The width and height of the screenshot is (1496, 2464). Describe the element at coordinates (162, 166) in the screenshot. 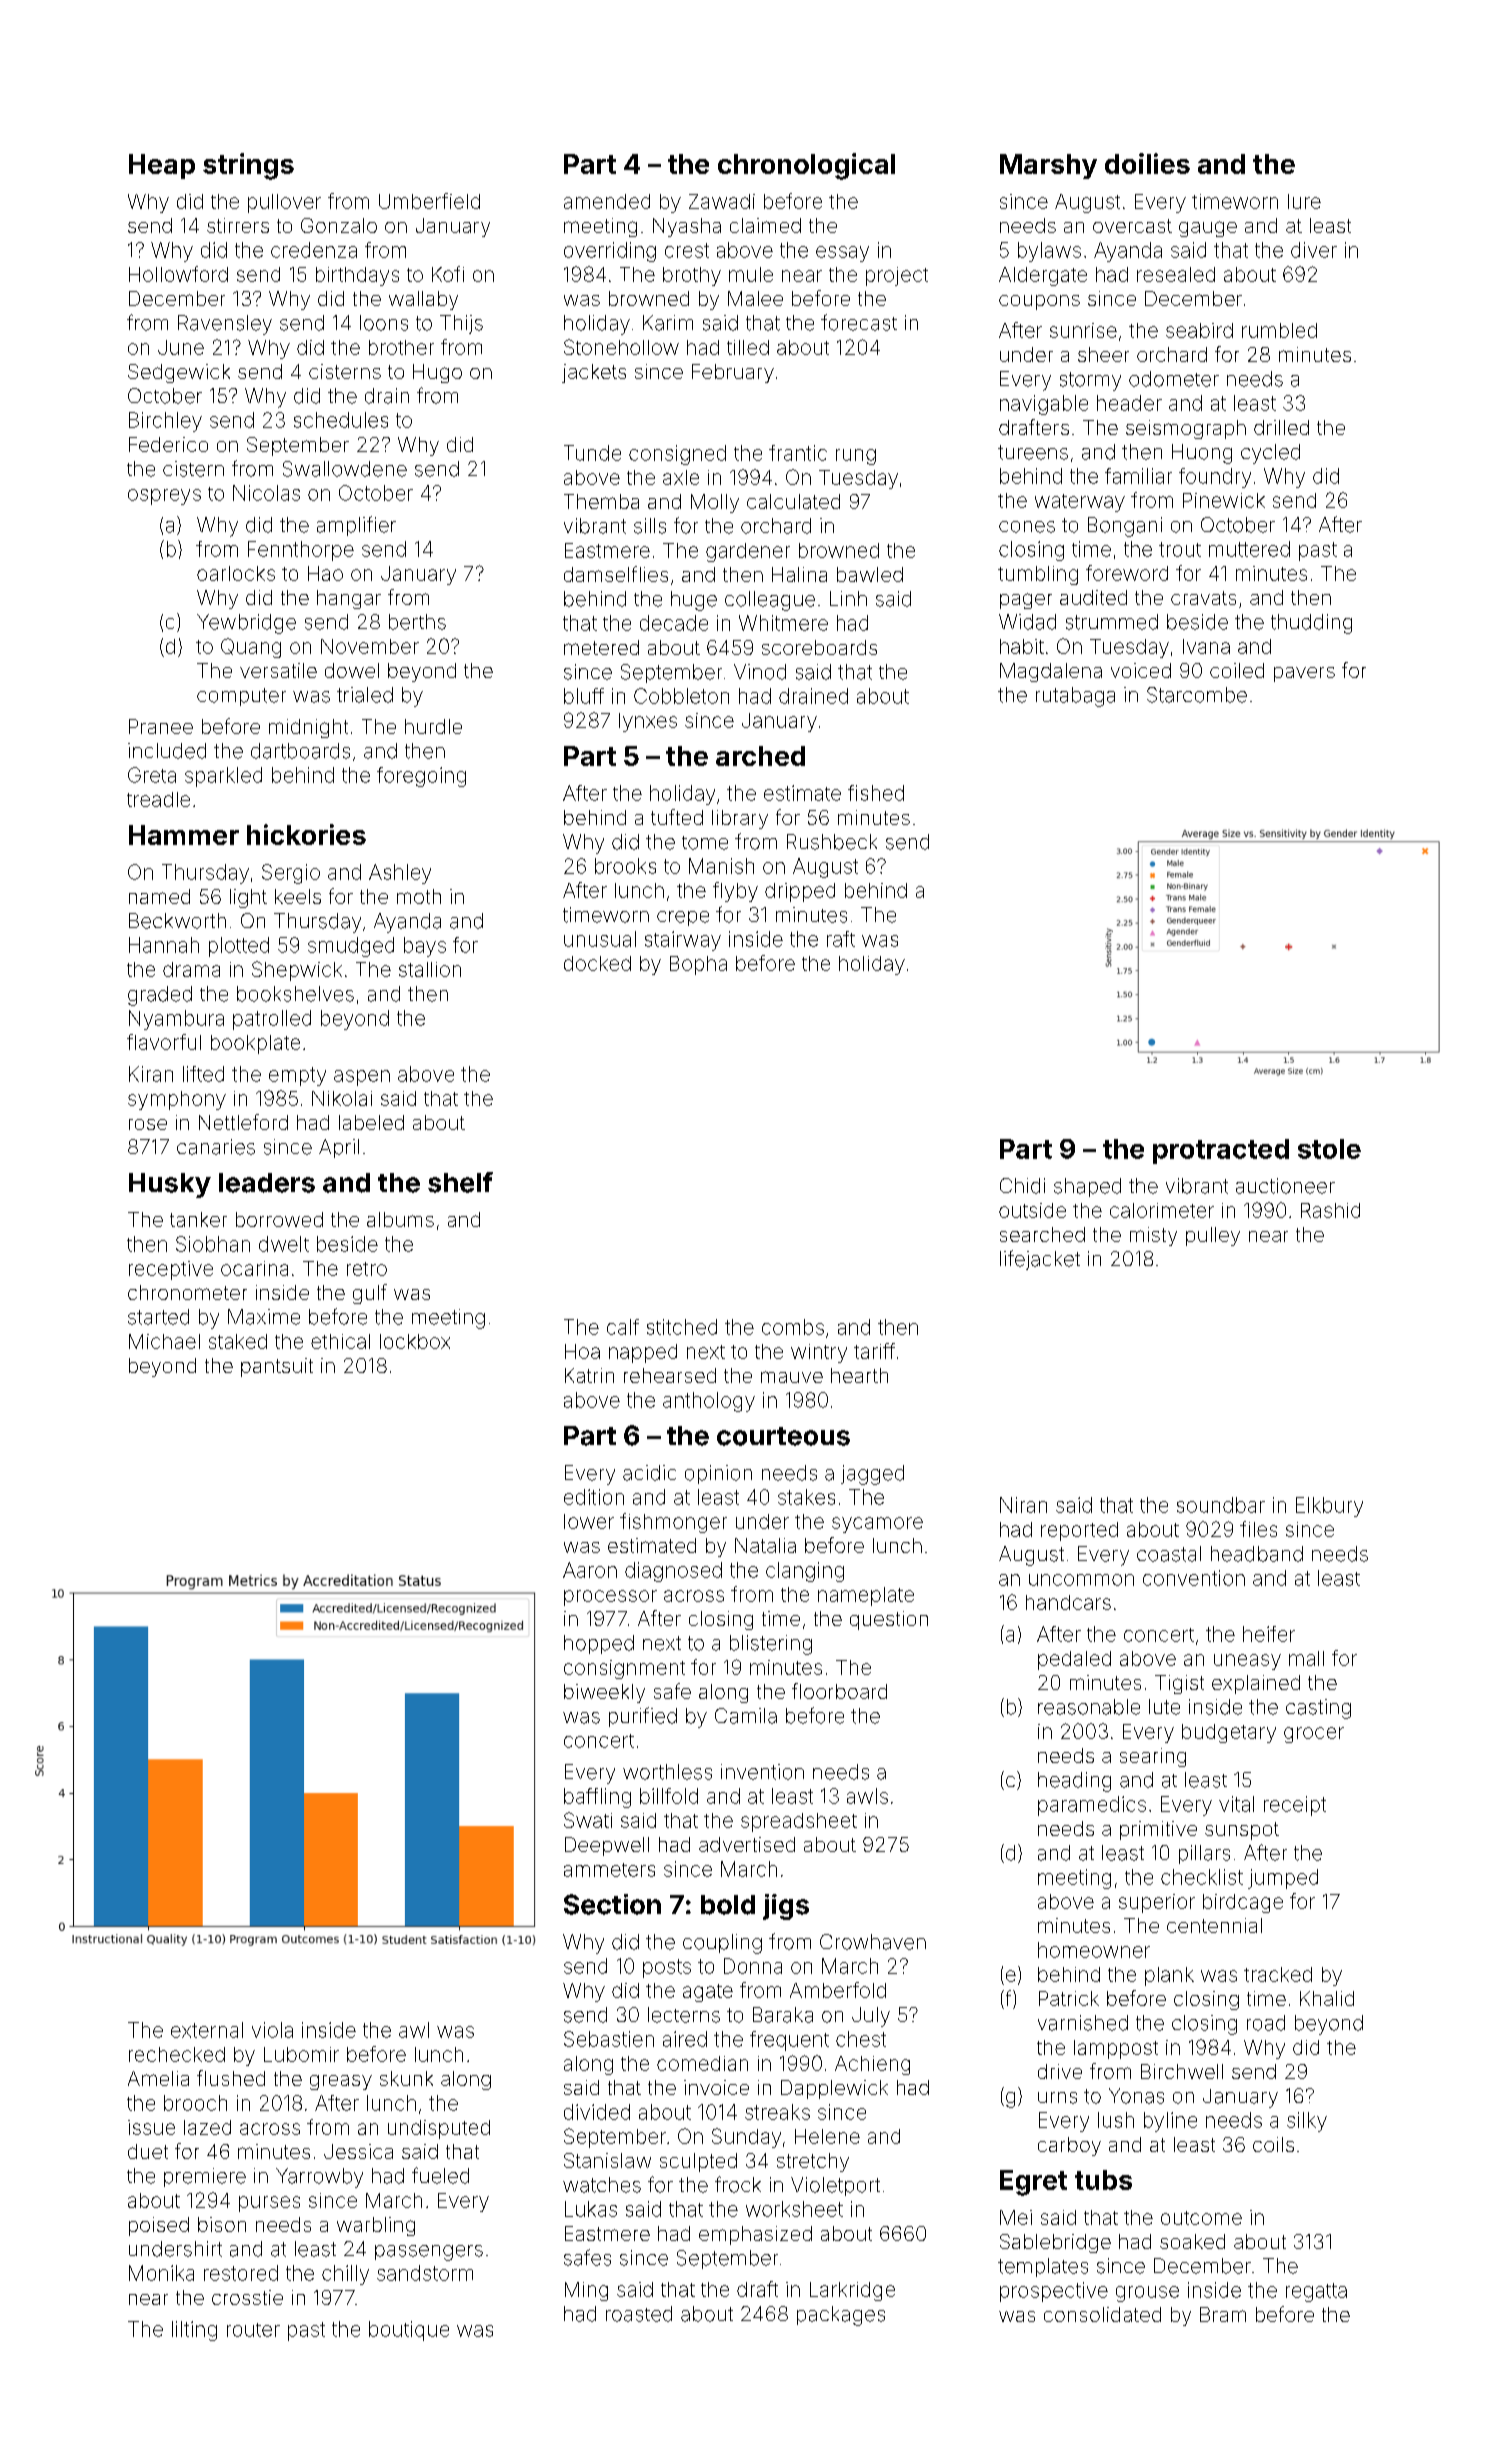

I see `Heap` at that location.
